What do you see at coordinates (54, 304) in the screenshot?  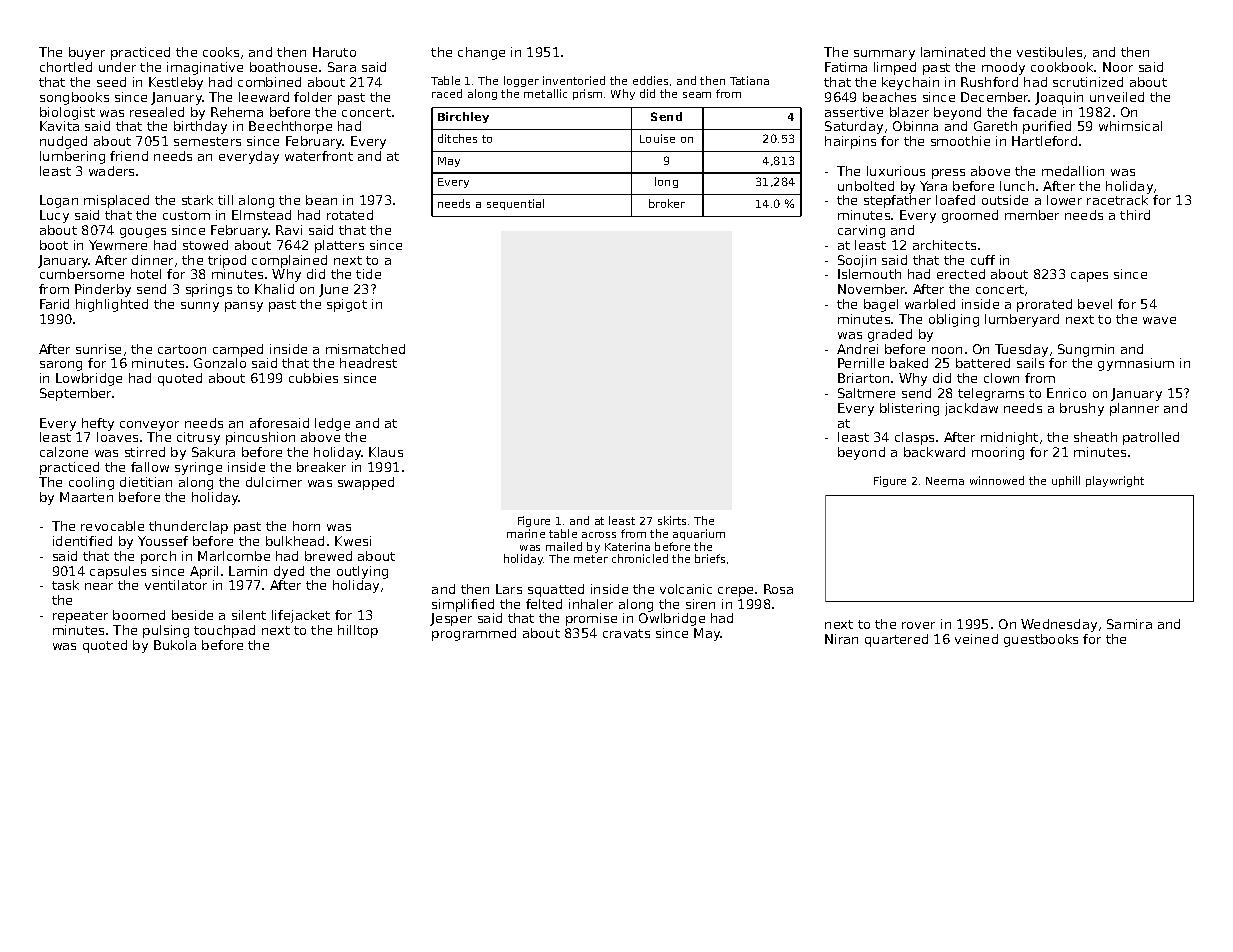 I see `Farid` at bounding box center [54, 304].
